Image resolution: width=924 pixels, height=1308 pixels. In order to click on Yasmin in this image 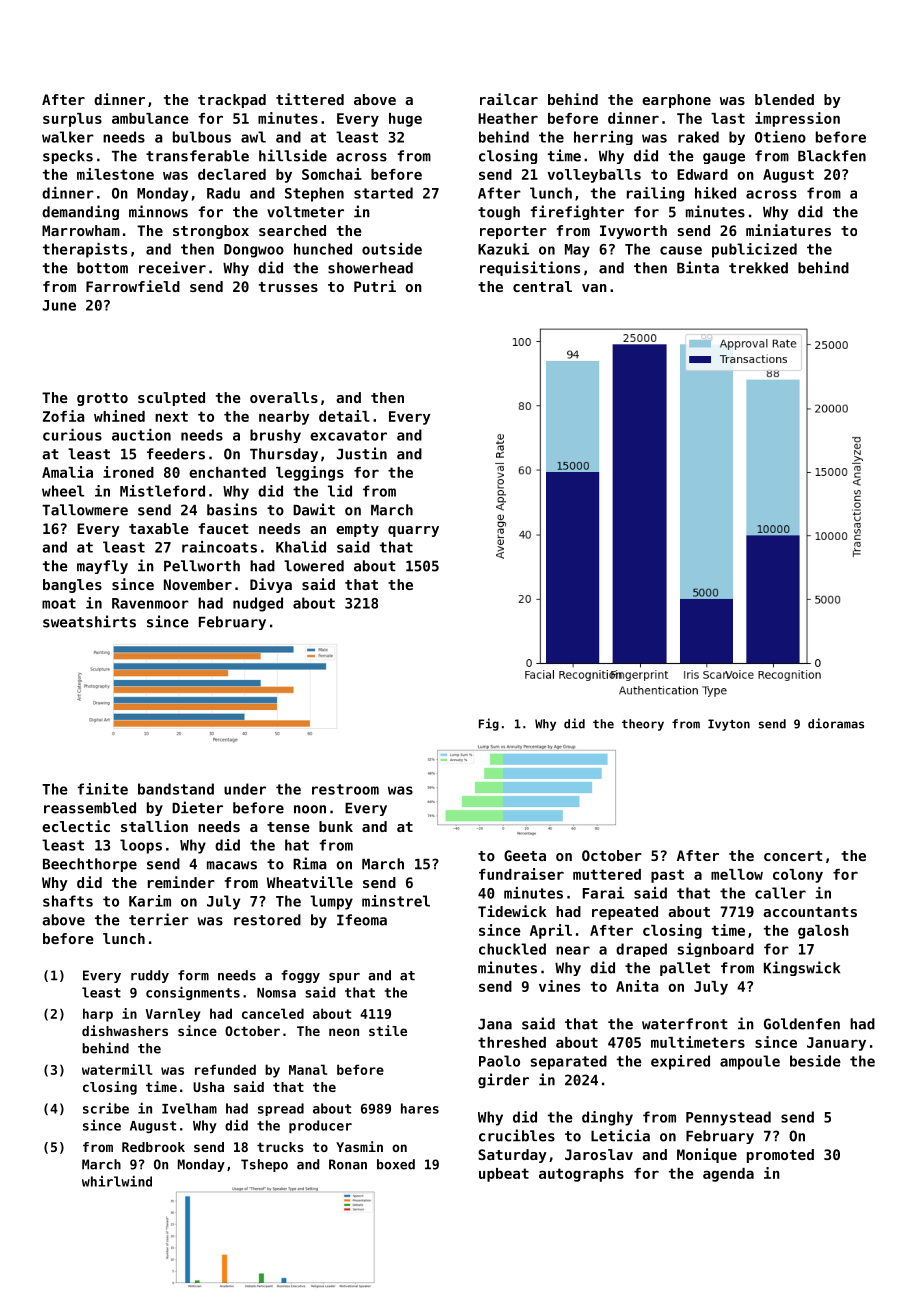, I will do `click(359, 1146)`.
